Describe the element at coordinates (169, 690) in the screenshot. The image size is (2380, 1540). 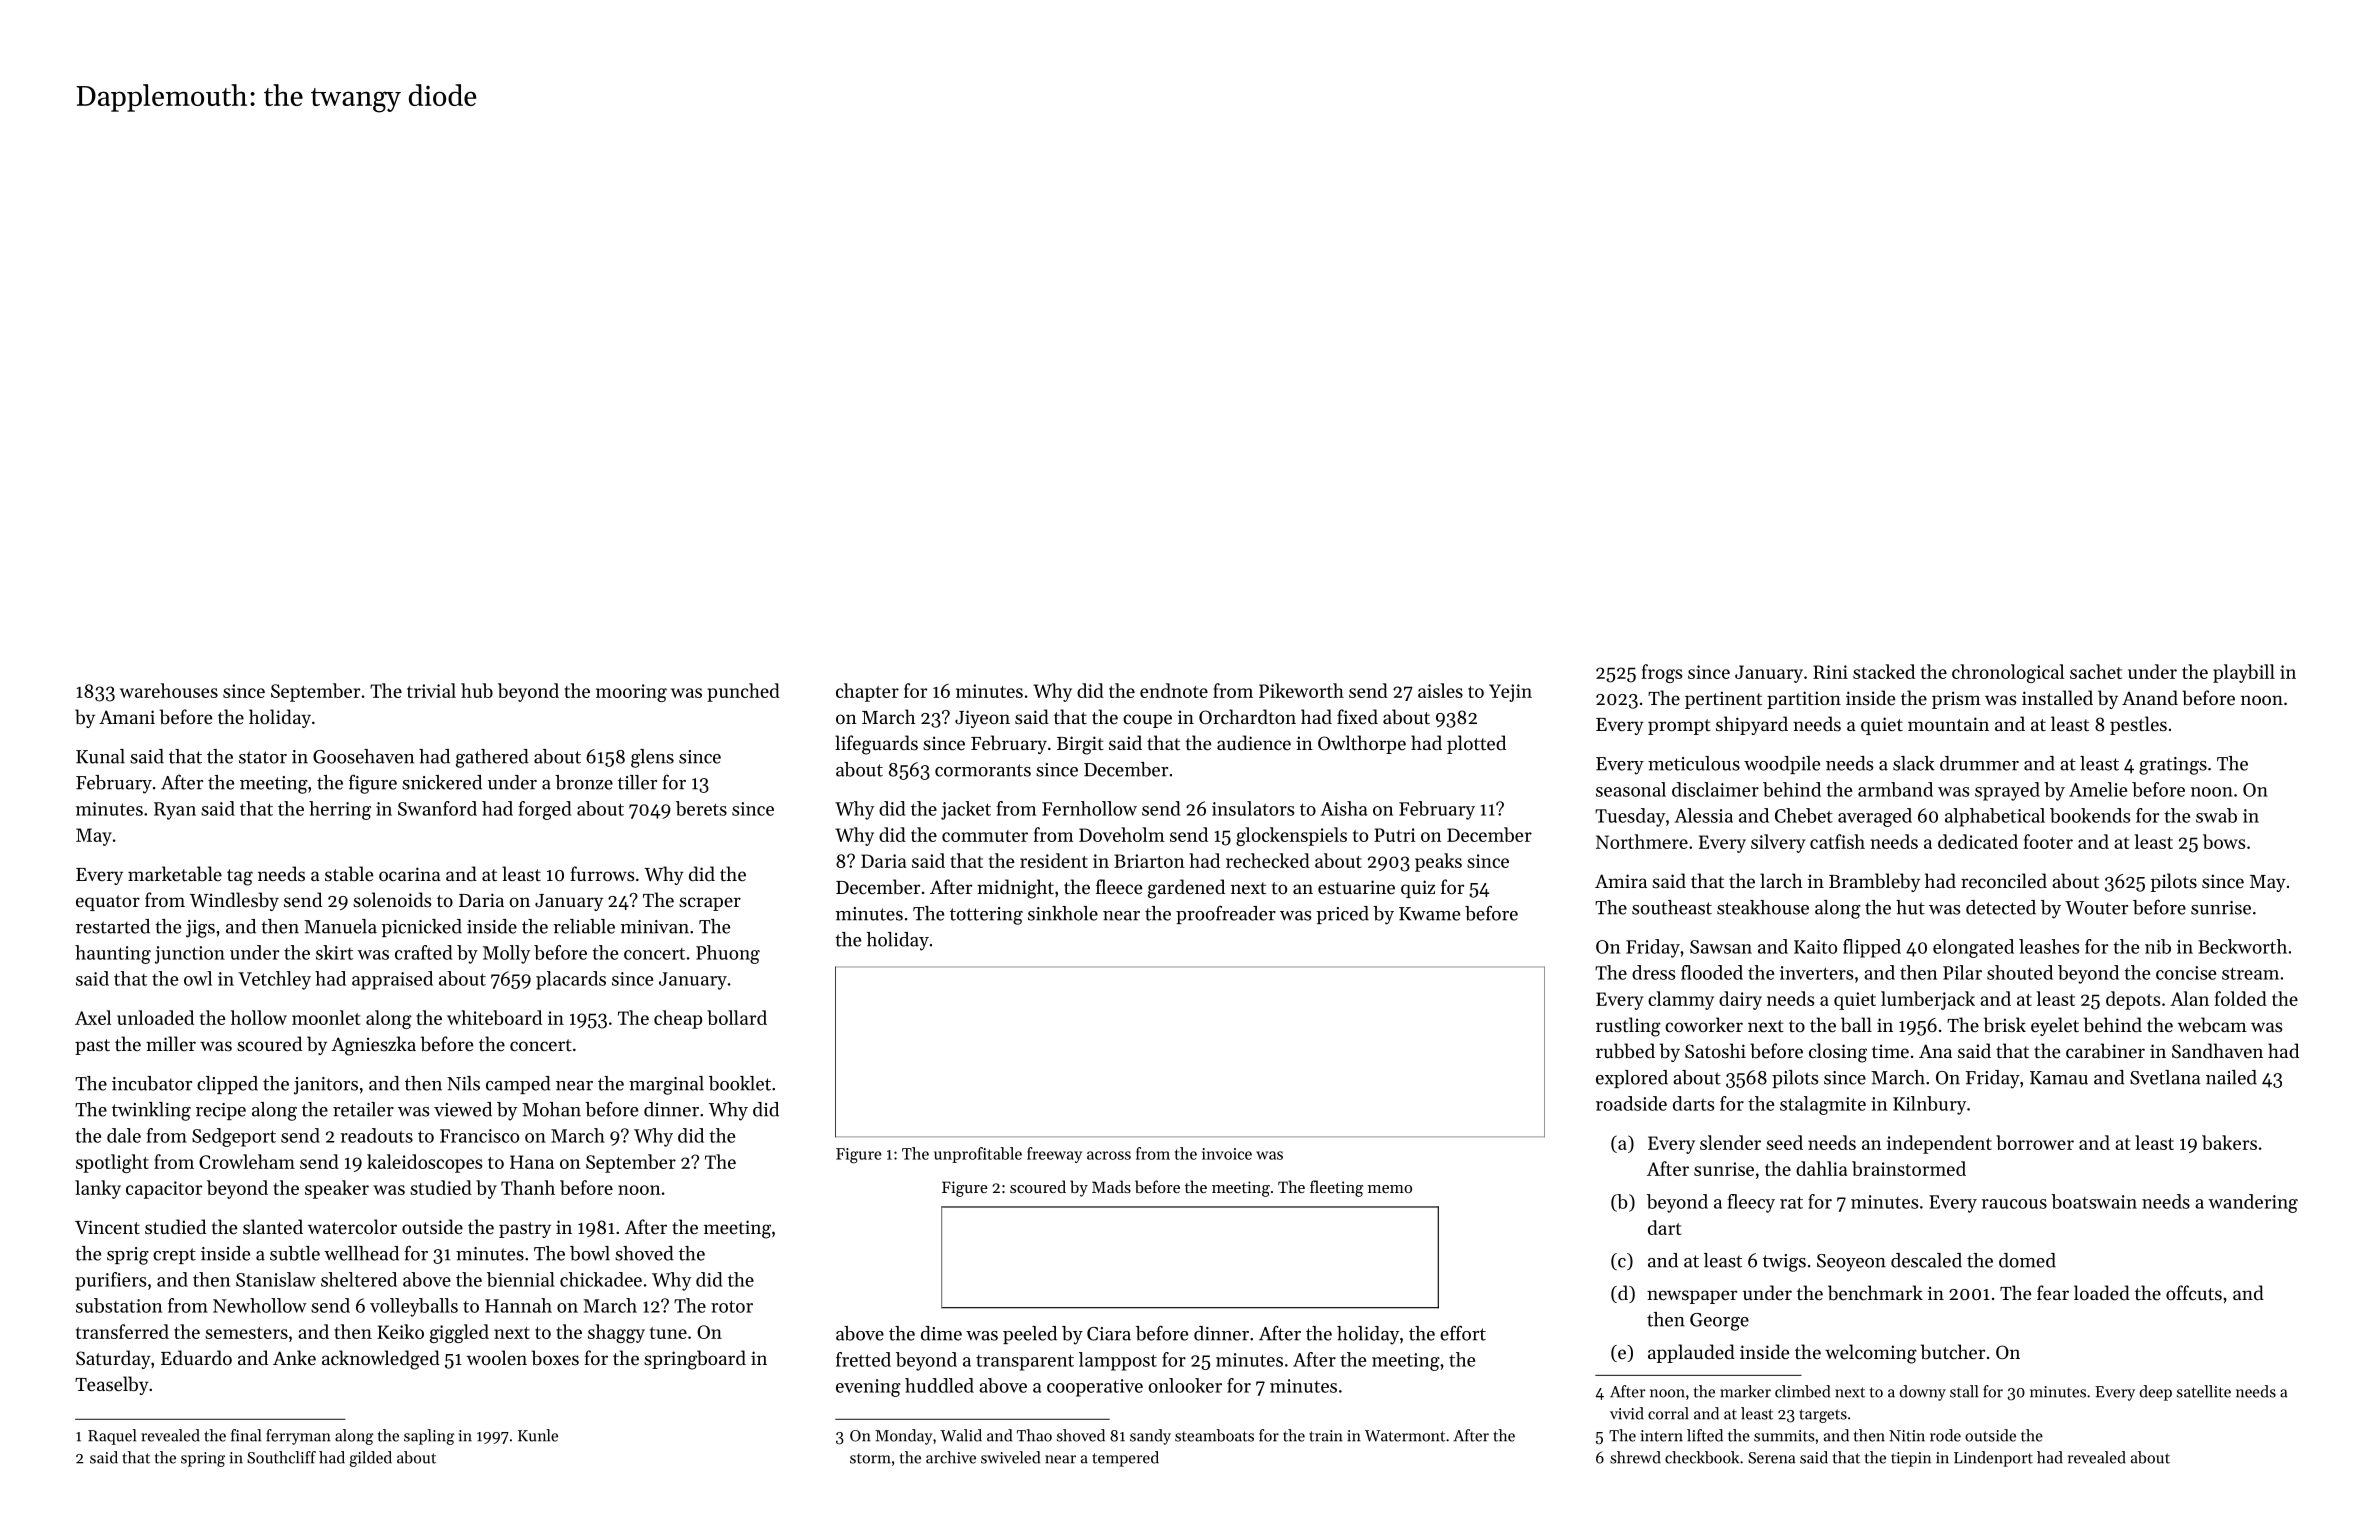
I see `warehouses` at that location.
